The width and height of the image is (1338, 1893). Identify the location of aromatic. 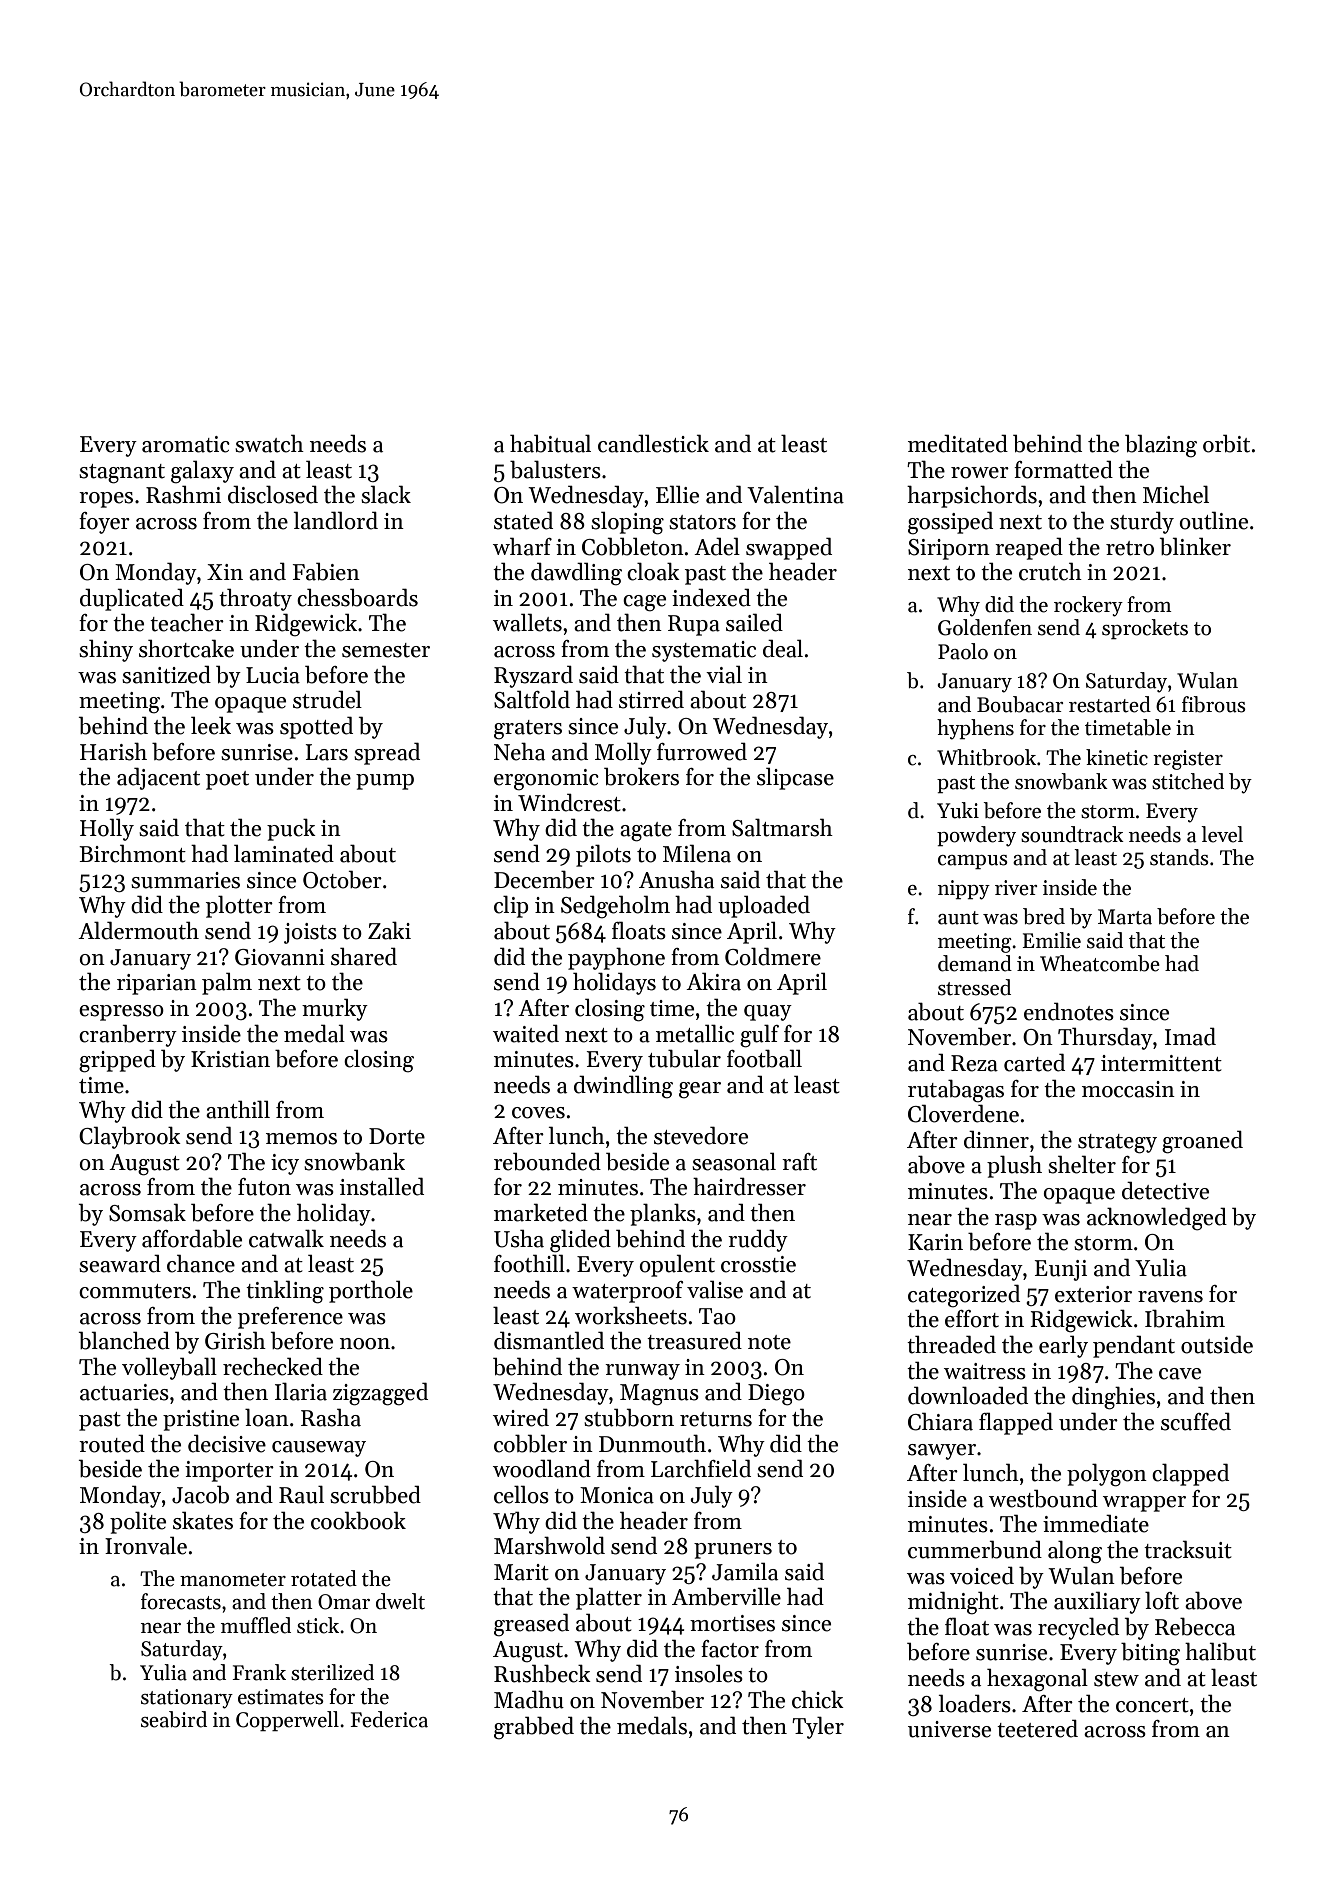
(186, 444).
